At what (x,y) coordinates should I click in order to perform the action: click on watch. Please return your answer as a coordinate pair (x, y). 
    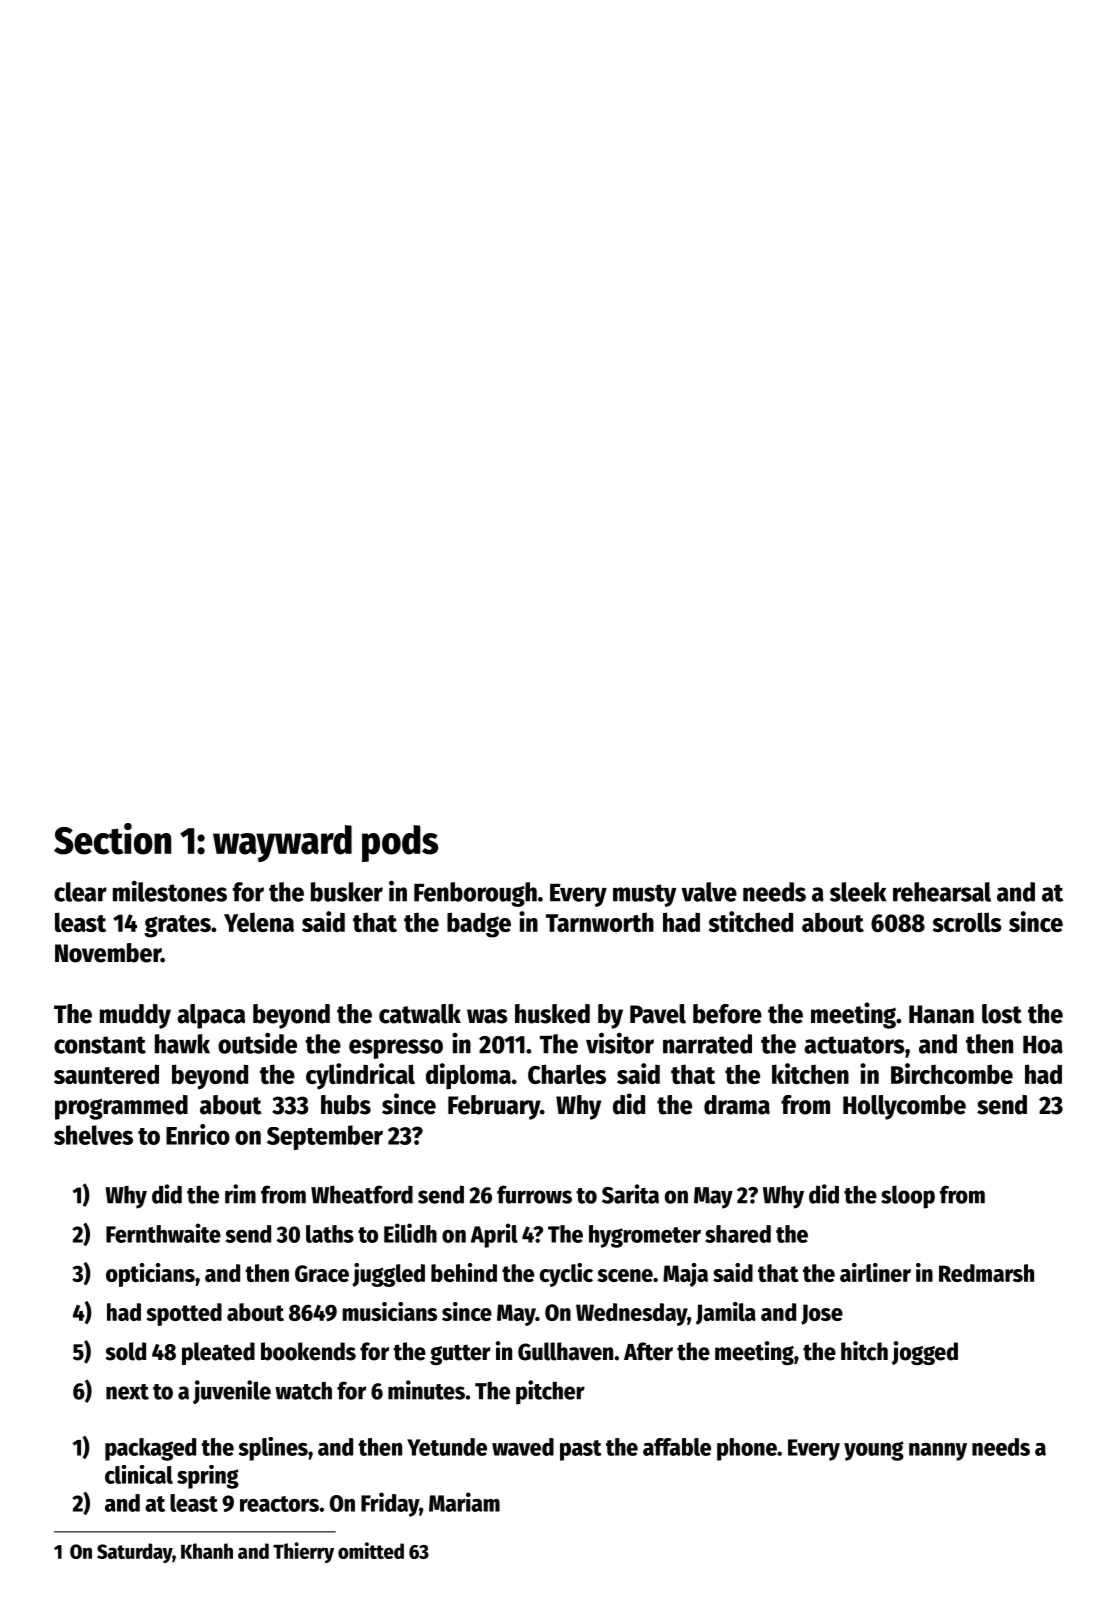
    Looking at the image, I should click on (303, 1391).
